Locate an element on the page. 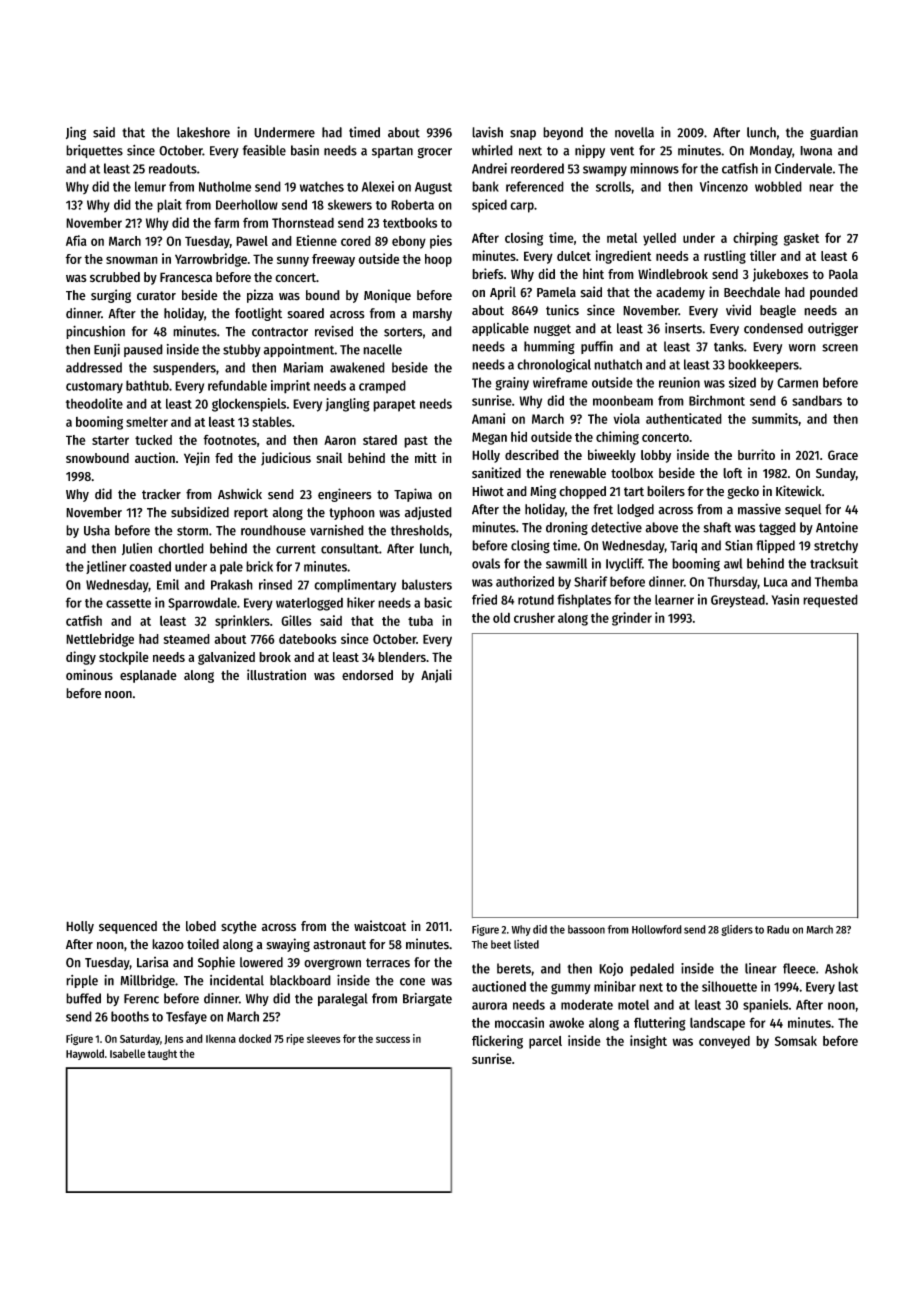 The height and width of the image is (1308, 924). fret is located at coordinates (603, 509).
